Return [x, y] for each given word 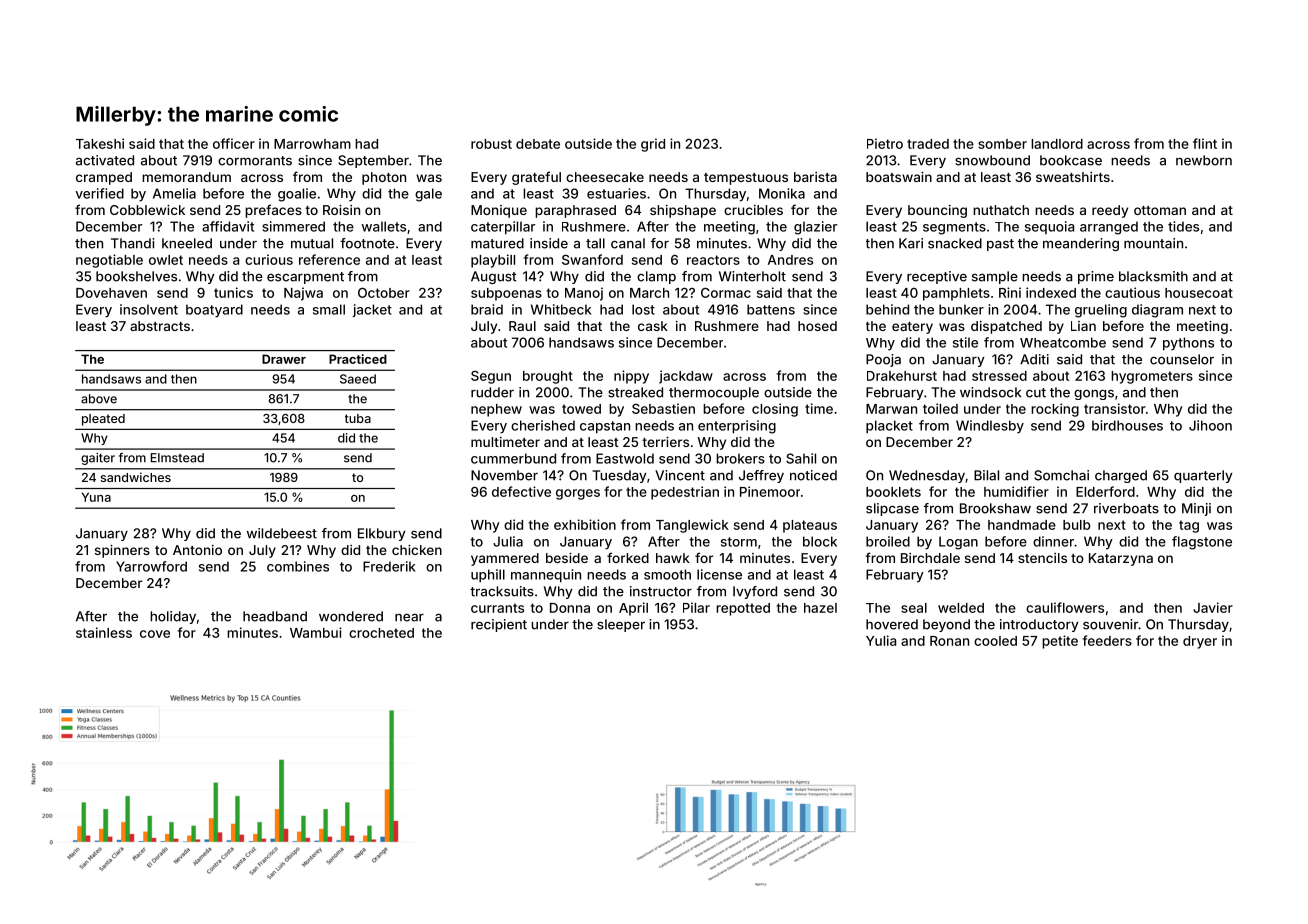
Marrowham [312, 144]
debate [538, 144]
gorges [578, 494]
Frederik [389, 566]
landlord [1057, 144]
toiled [940, 408]
